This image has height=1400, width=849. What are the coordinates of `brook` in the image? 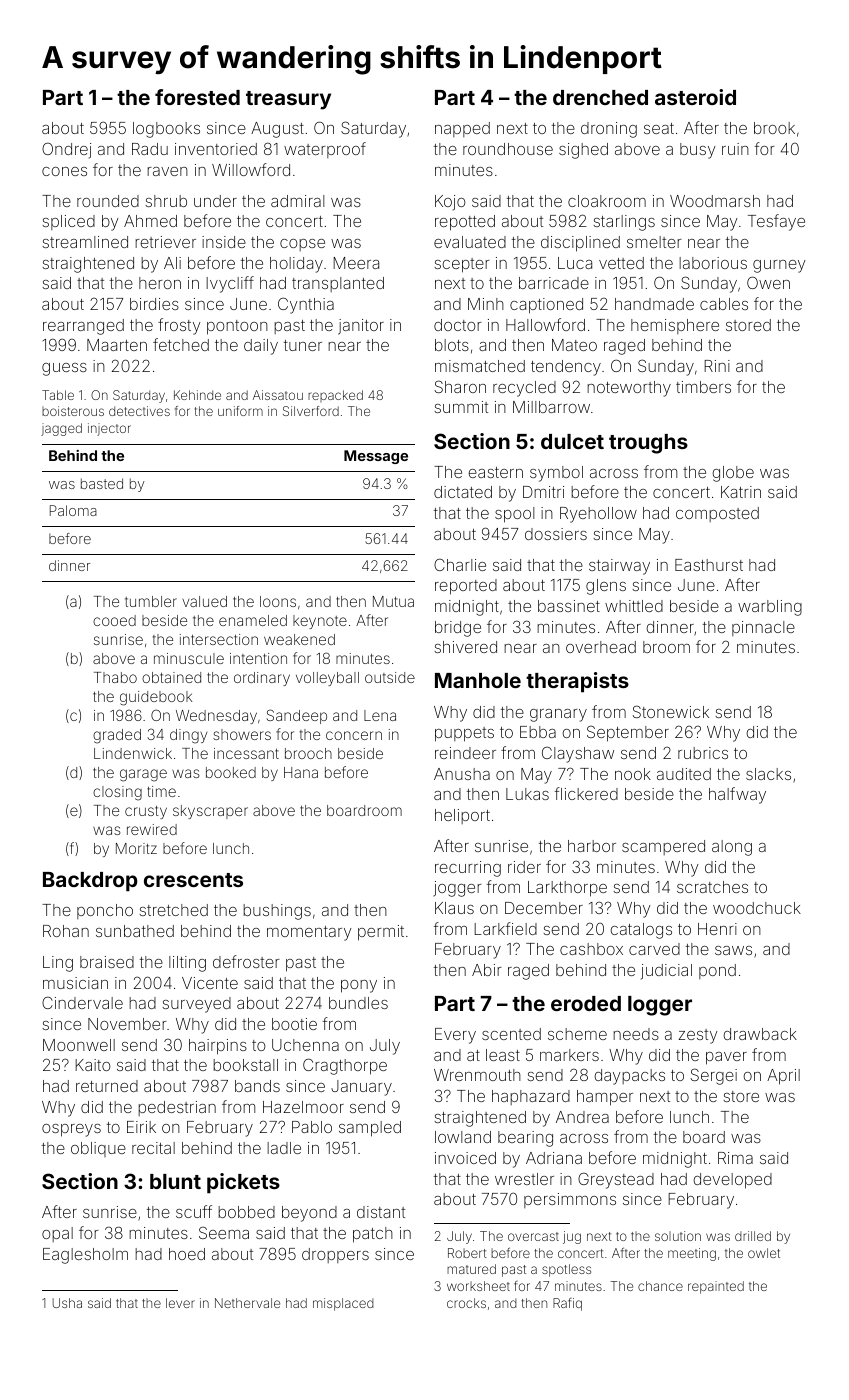 It's located at (774, 128).
